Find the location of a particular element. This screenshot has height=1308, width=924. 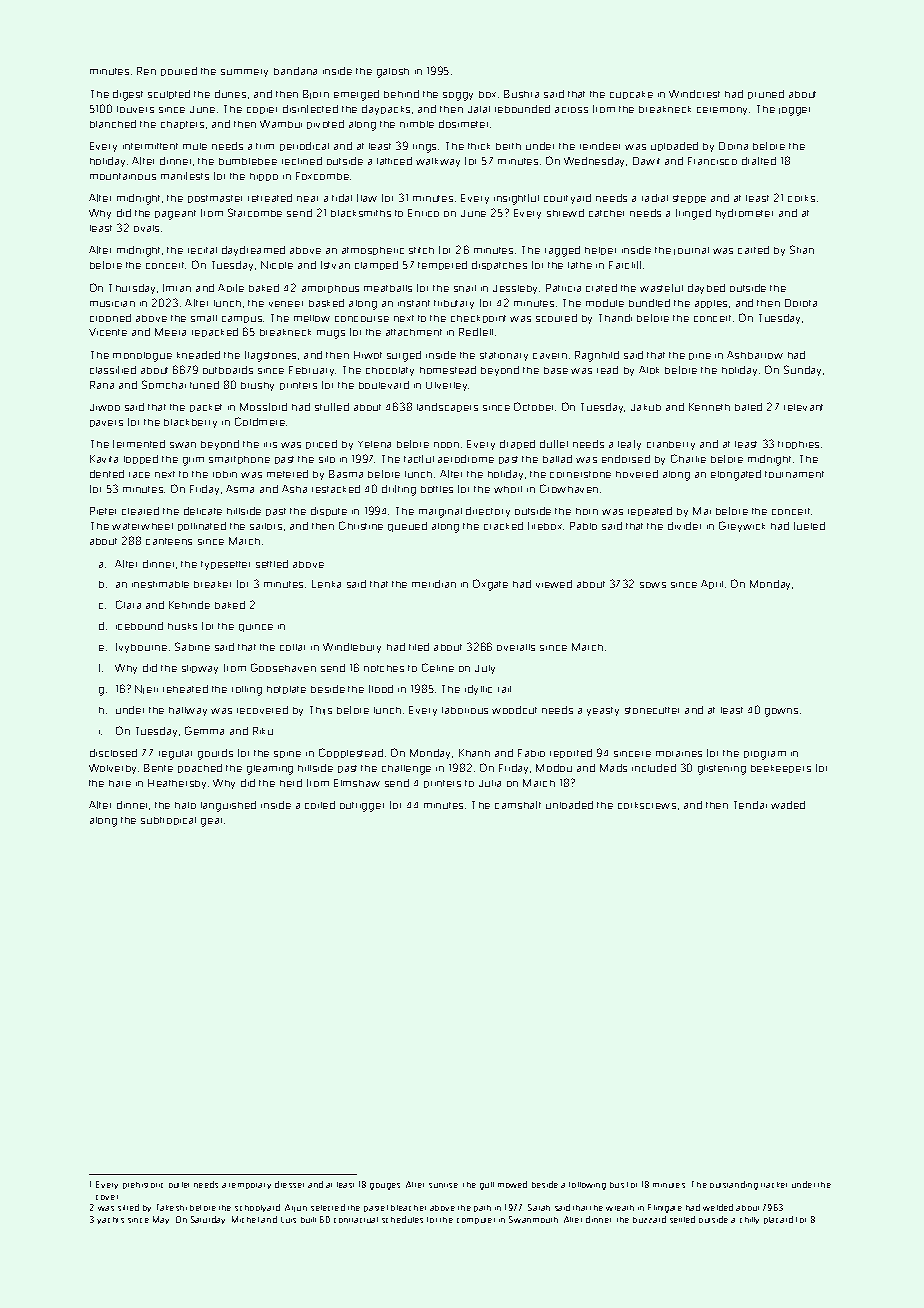

pruned is located at coordinates (766, 94).
